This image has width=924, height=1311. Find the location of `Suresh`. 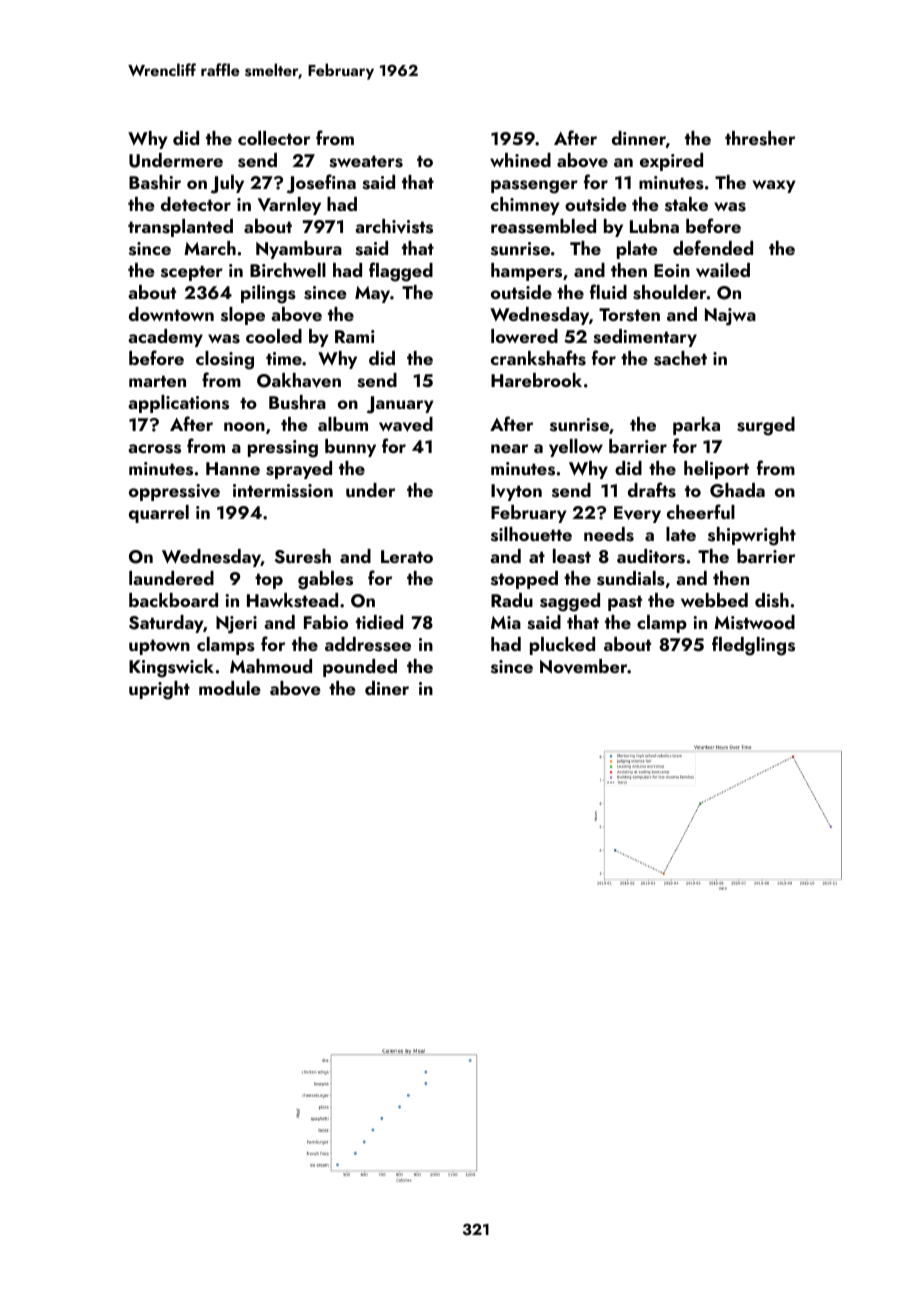

Suresh is located at coordinates (303, 556).
